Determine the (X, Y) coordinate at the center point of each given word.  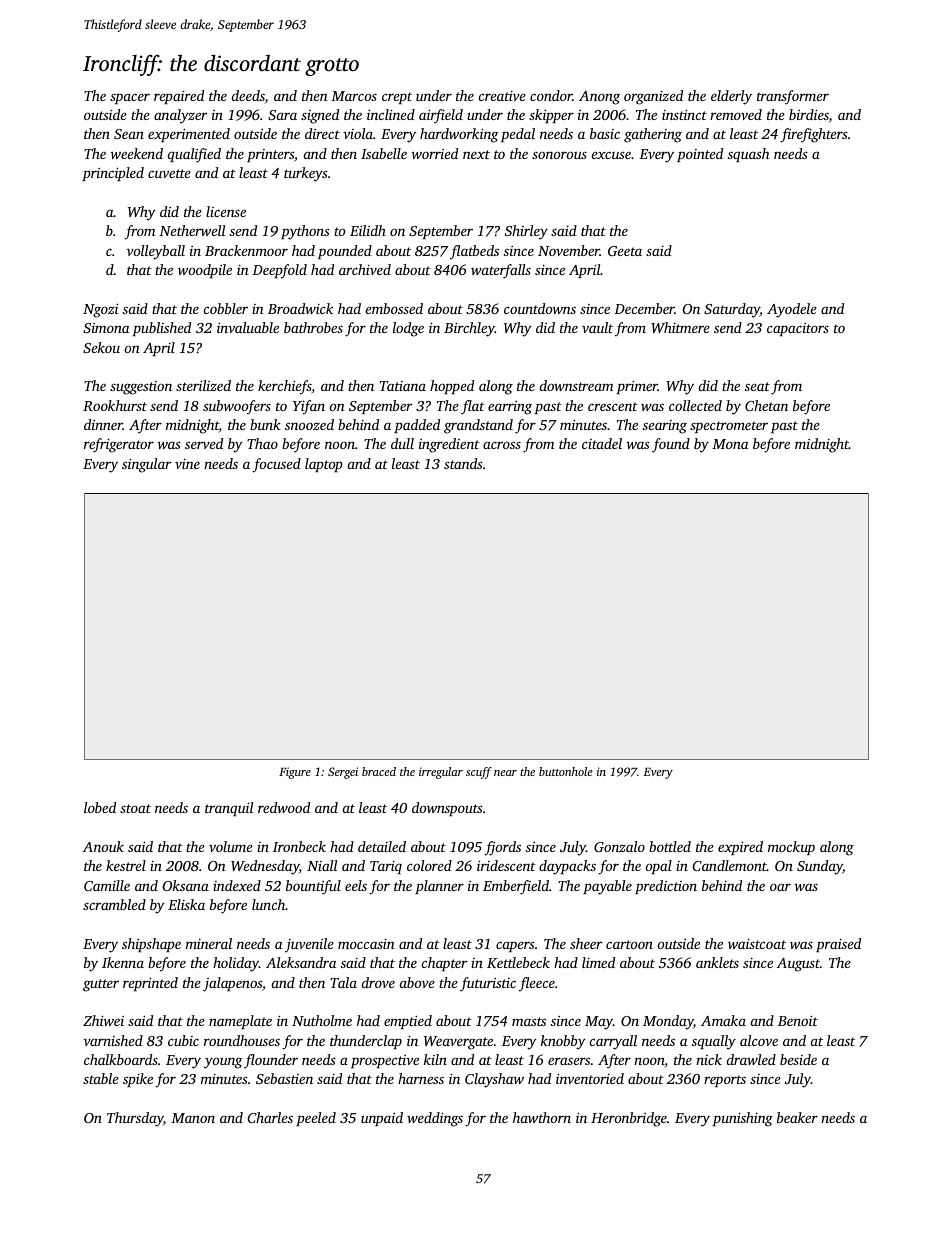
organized (653, 97)
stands (463, 463)
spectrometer (729, 427)
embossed (394, 308)
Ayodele (792, 310)
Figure (295, 773)
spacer (130, 98)
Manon (193, 1118)
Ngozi (100, 310)
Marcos (354, 96)
